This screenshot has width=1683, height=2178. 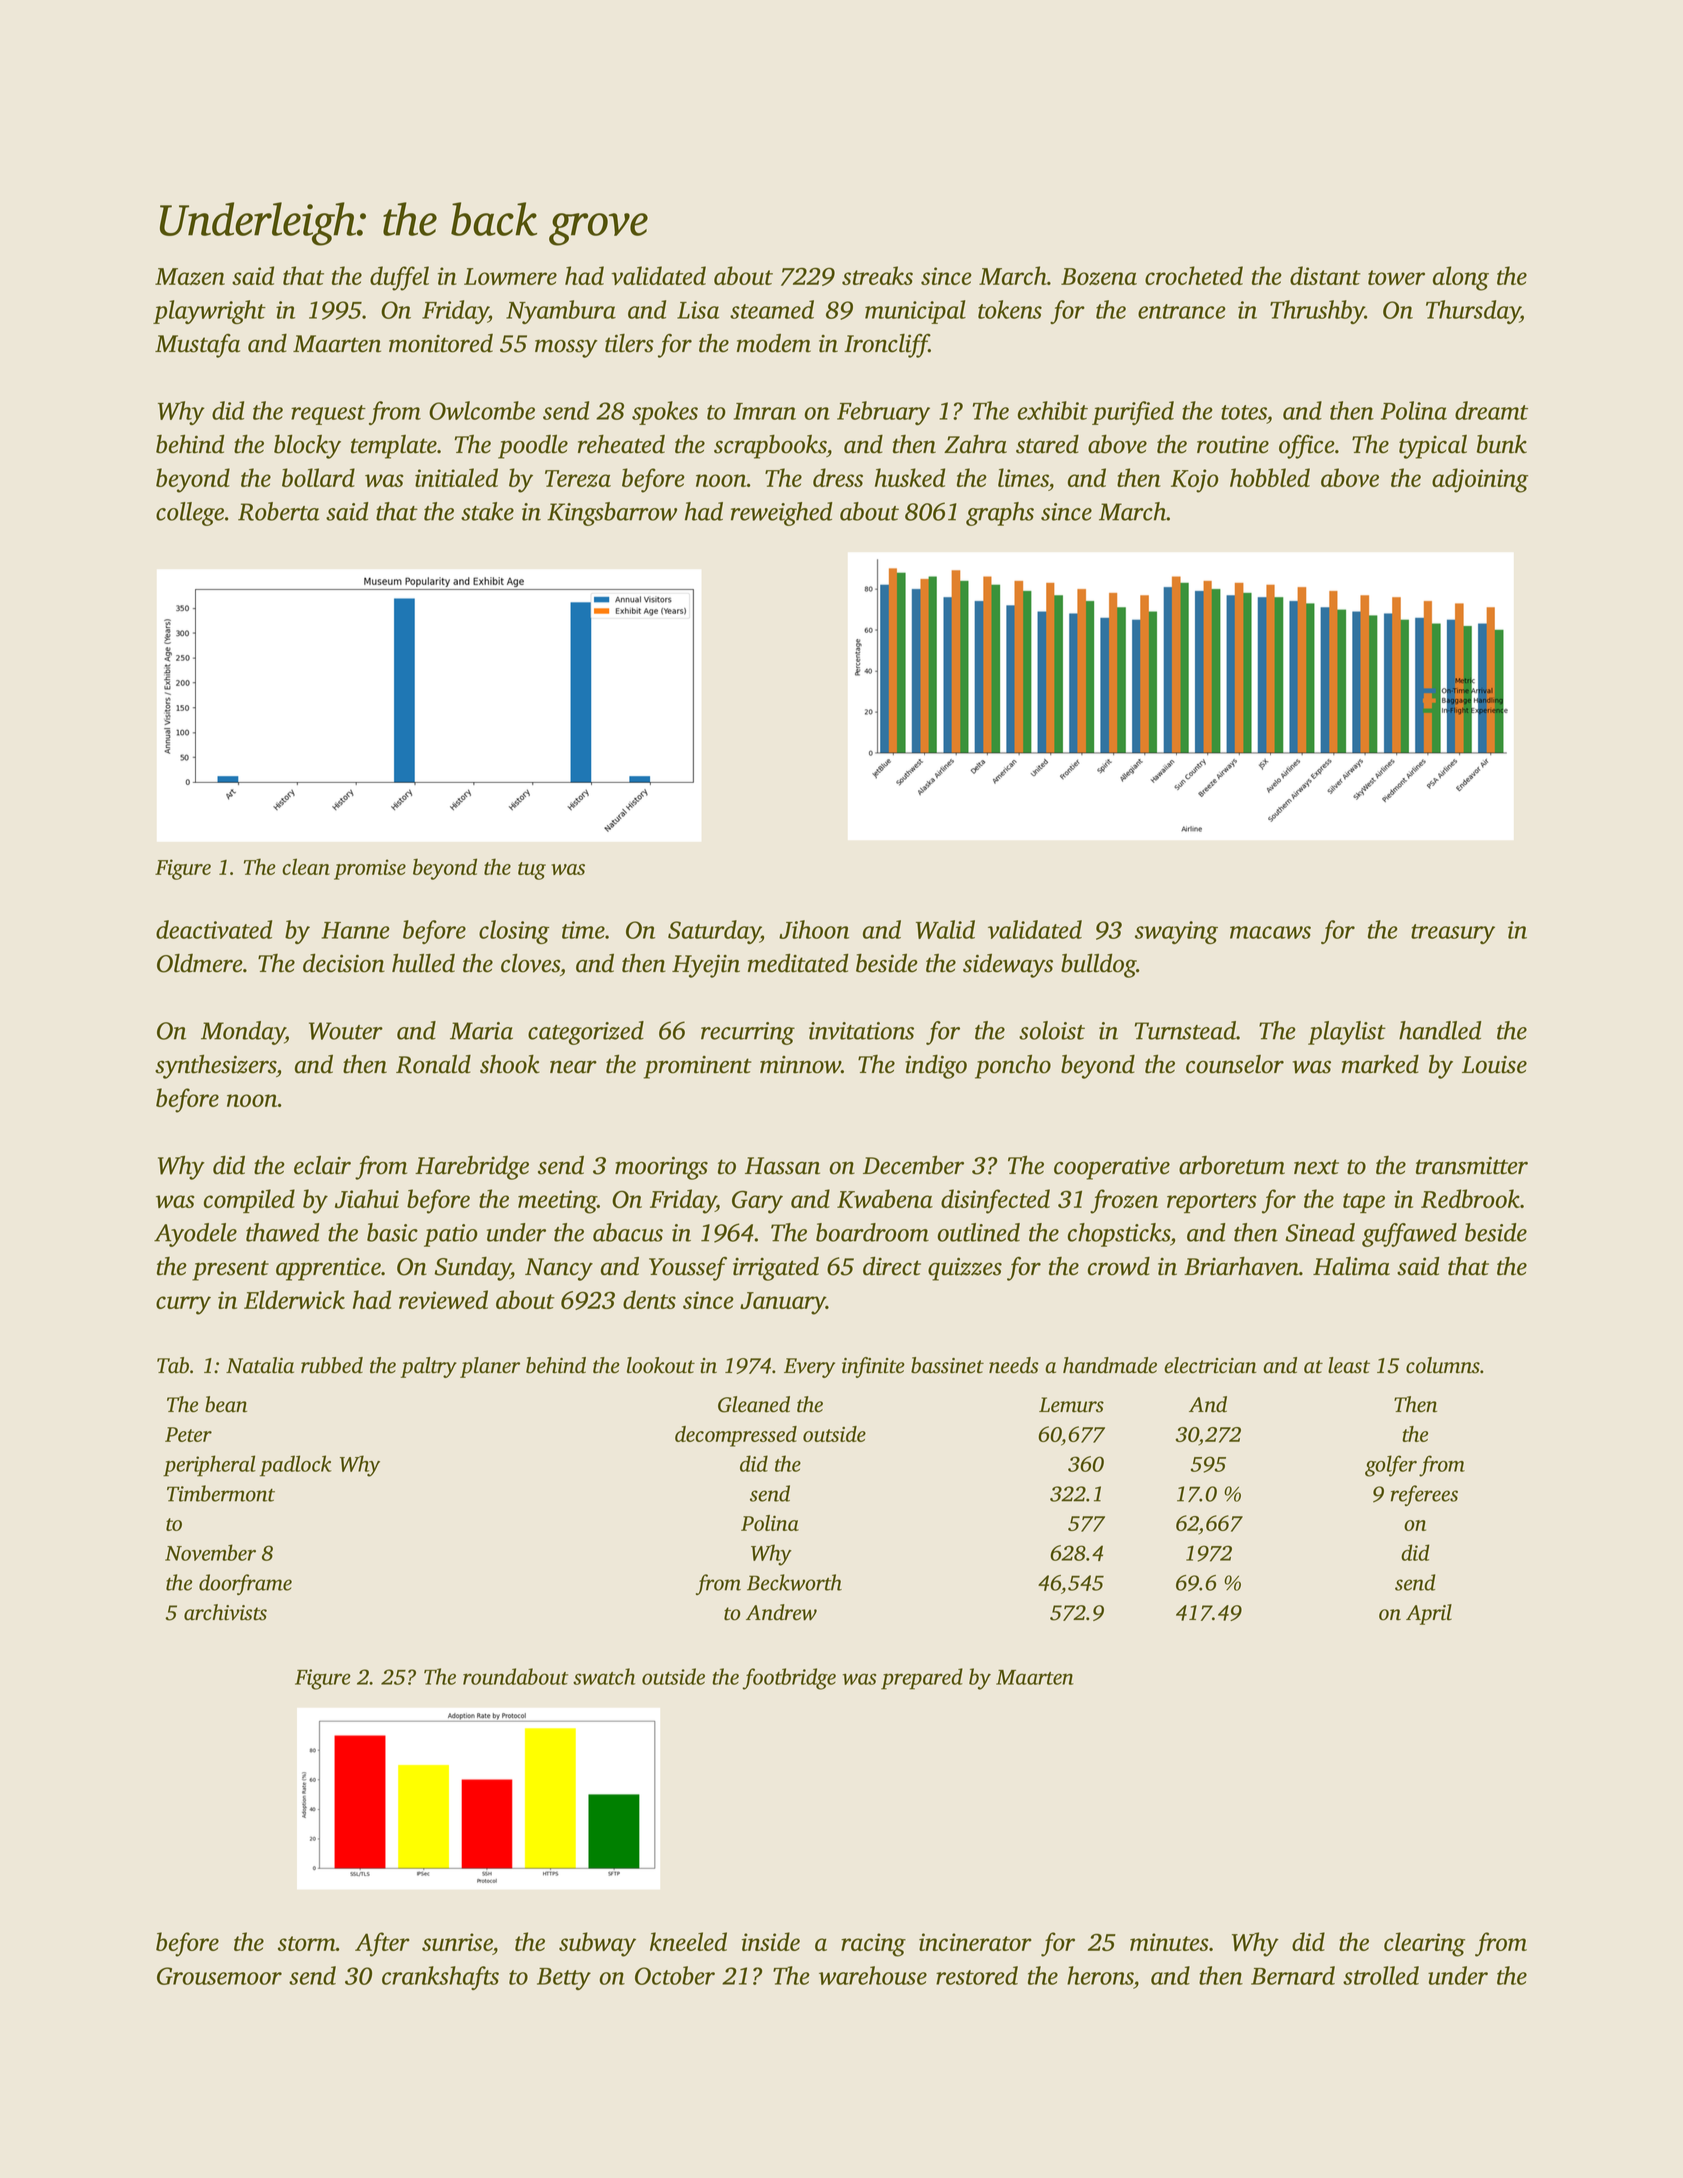 What do you see at coordinates (200, 963) in the screenshot?
I see `Oldmere` at bounding box center [200, 963].
